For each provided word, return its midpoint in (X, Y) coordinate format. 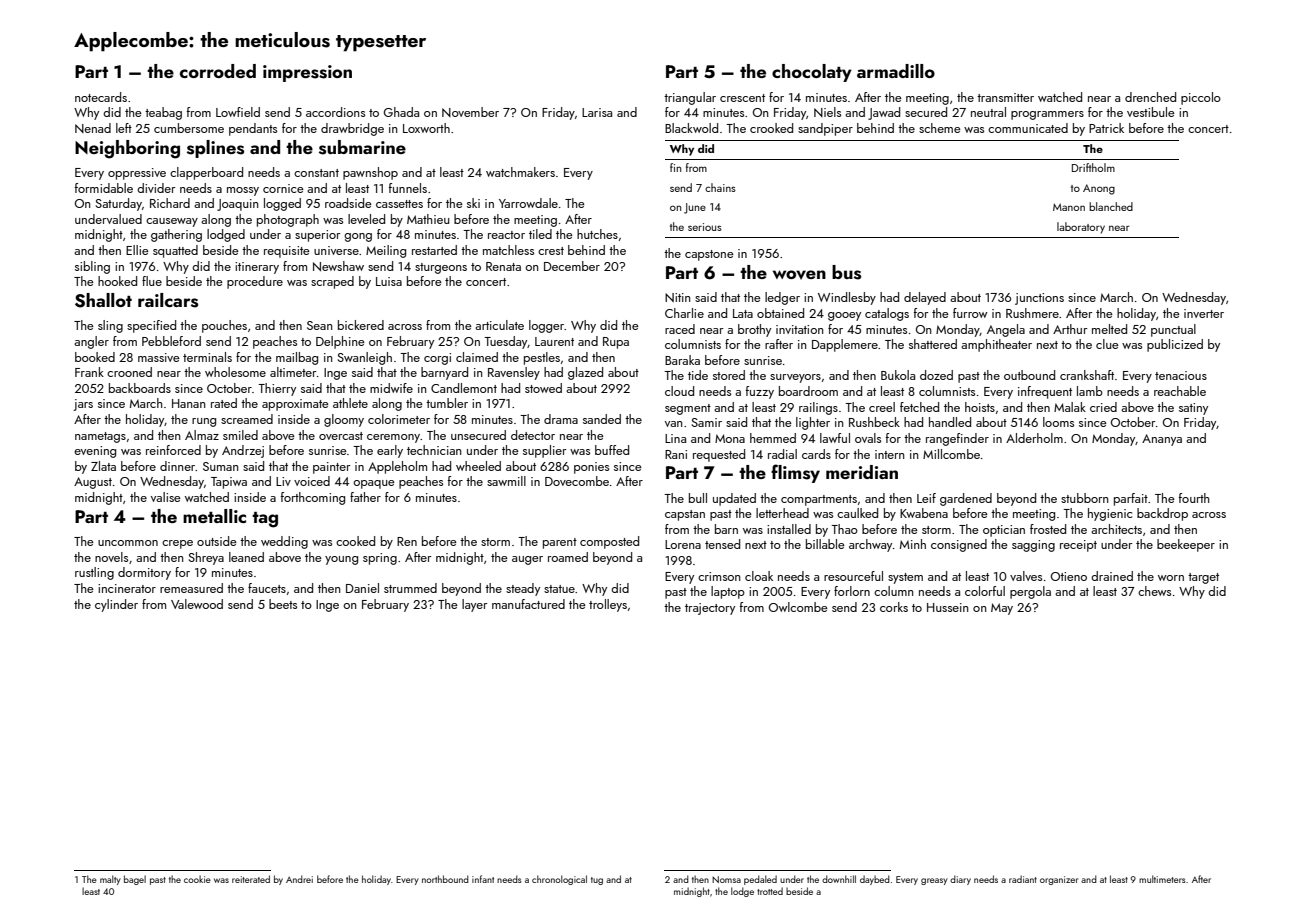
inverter (1204, 313)
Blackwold (691, 128)
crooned (129, 372)
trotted (770, 891)
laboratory (1081, 228)
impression (307, 73)
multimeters (1162, 879)
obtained (780, 313)
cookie (197, 879)
